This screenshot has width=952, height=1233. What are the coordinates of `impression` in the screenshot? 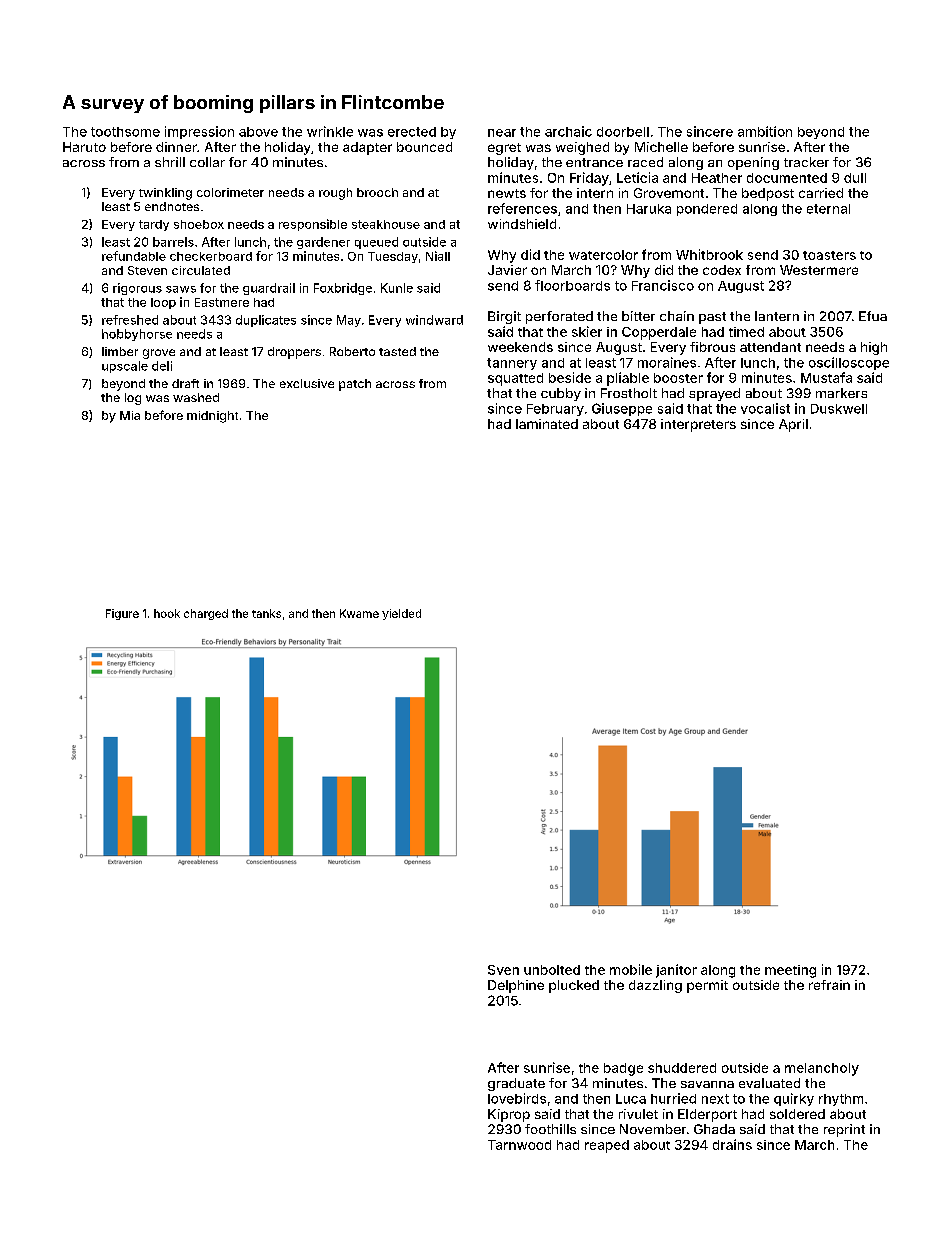 It's located at (199, 132).
